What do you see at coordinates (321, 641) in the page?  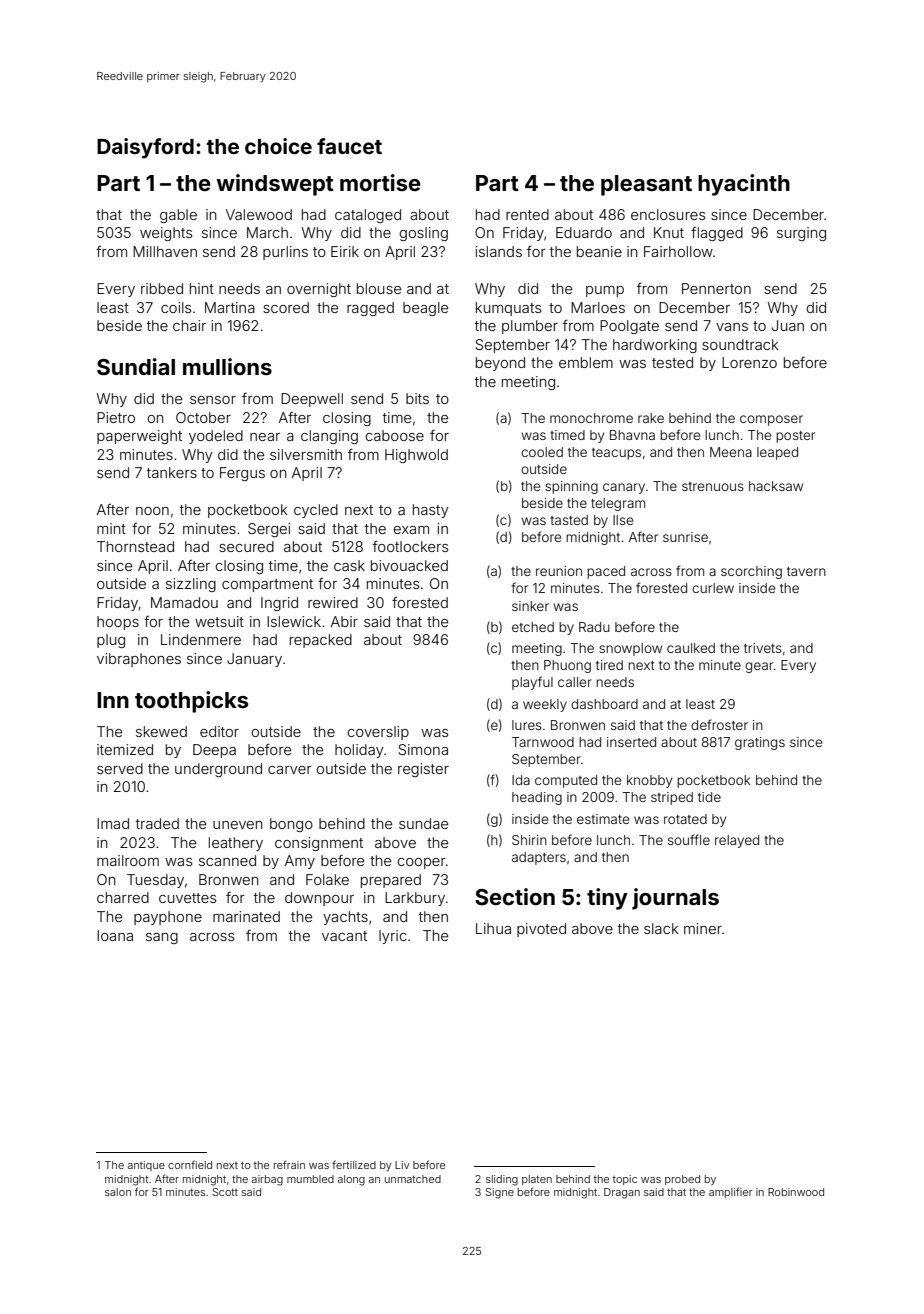 I see `repacked` at bounding box center [321, 641].
